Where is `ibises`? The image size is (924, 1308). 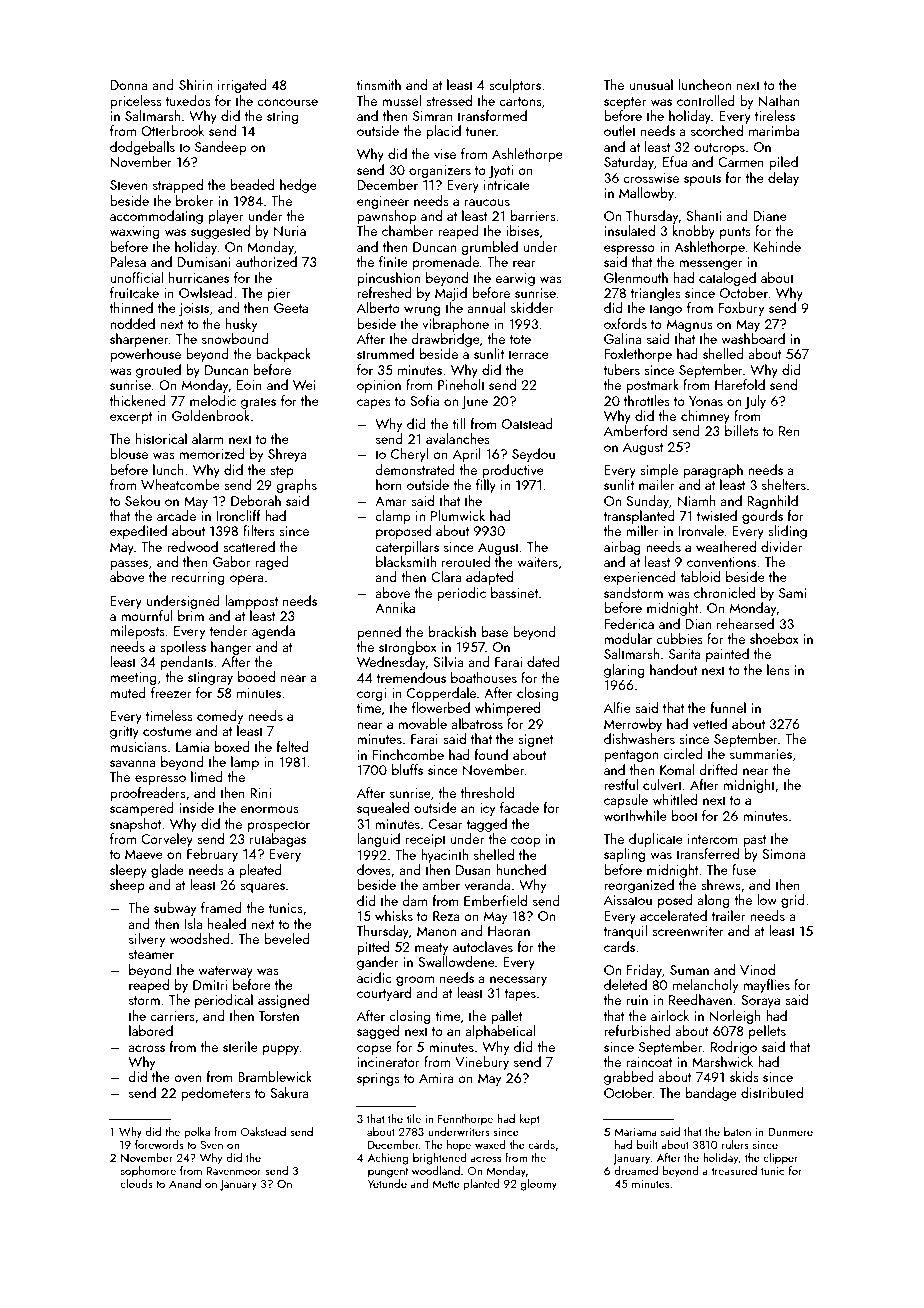
ibises is located at coordinates (522, 230).
